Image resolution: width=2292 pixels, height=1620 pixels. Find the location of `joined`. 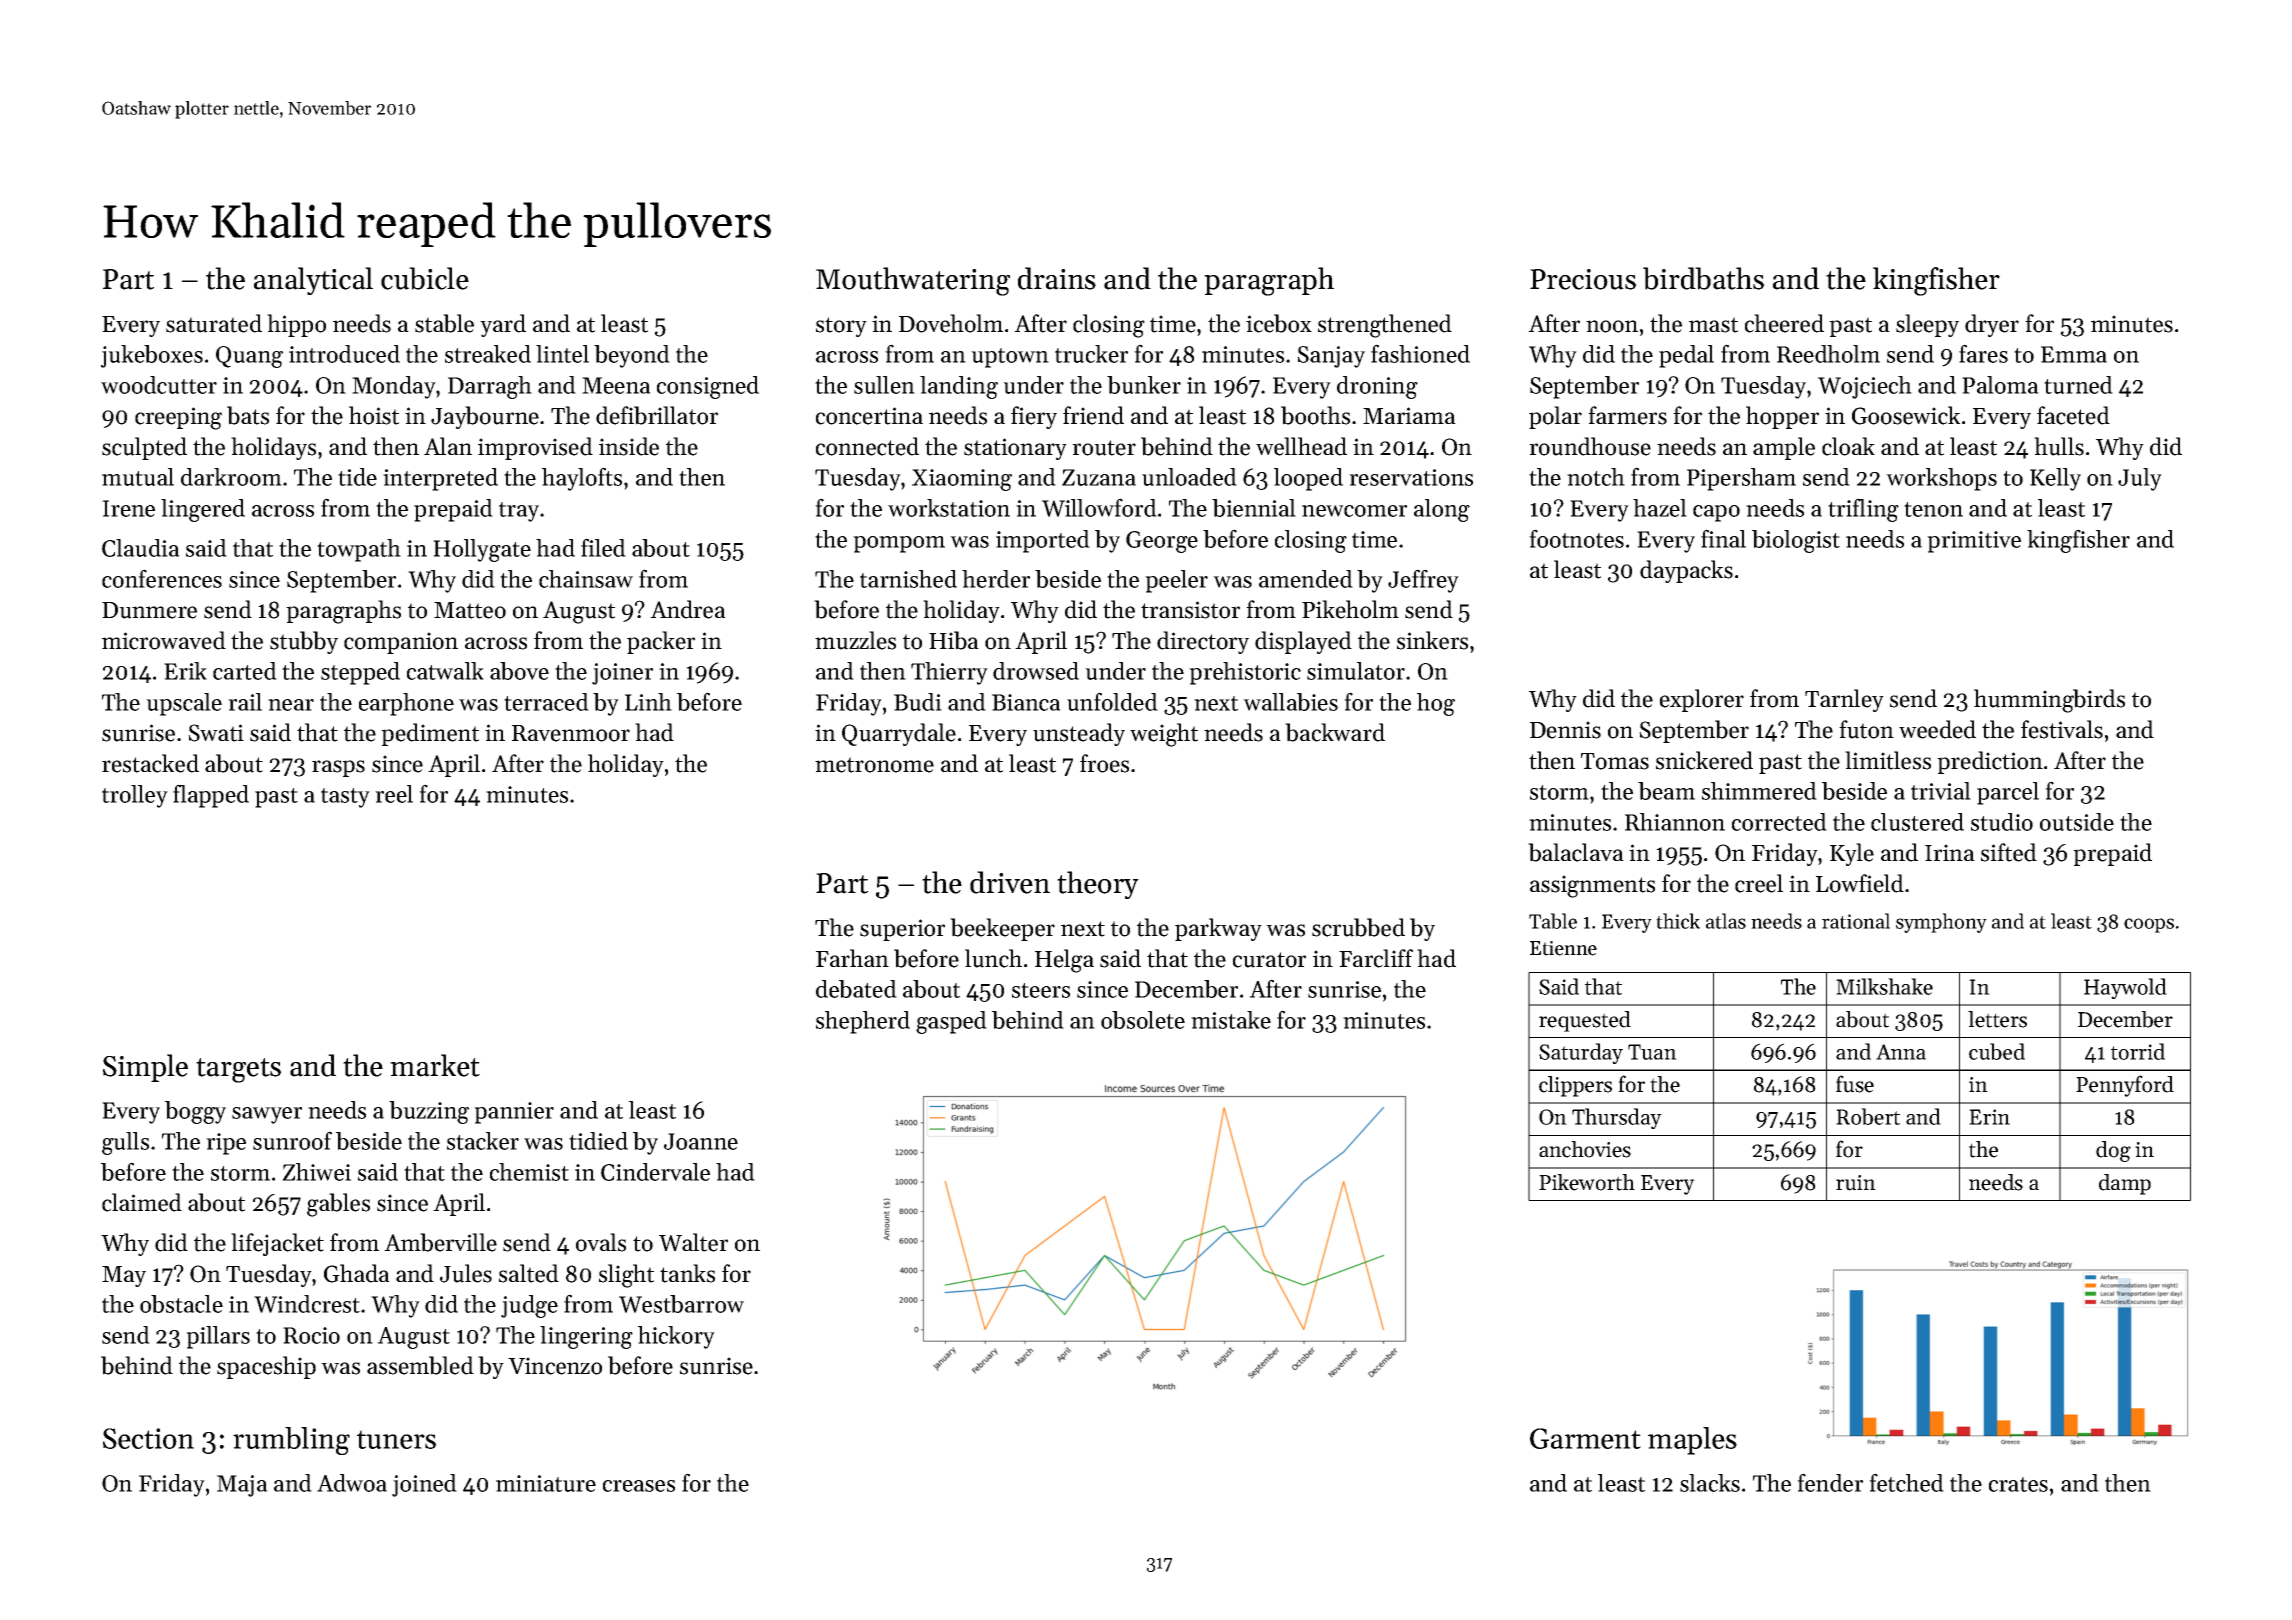

joined is located at coordinates (424, 1485).
